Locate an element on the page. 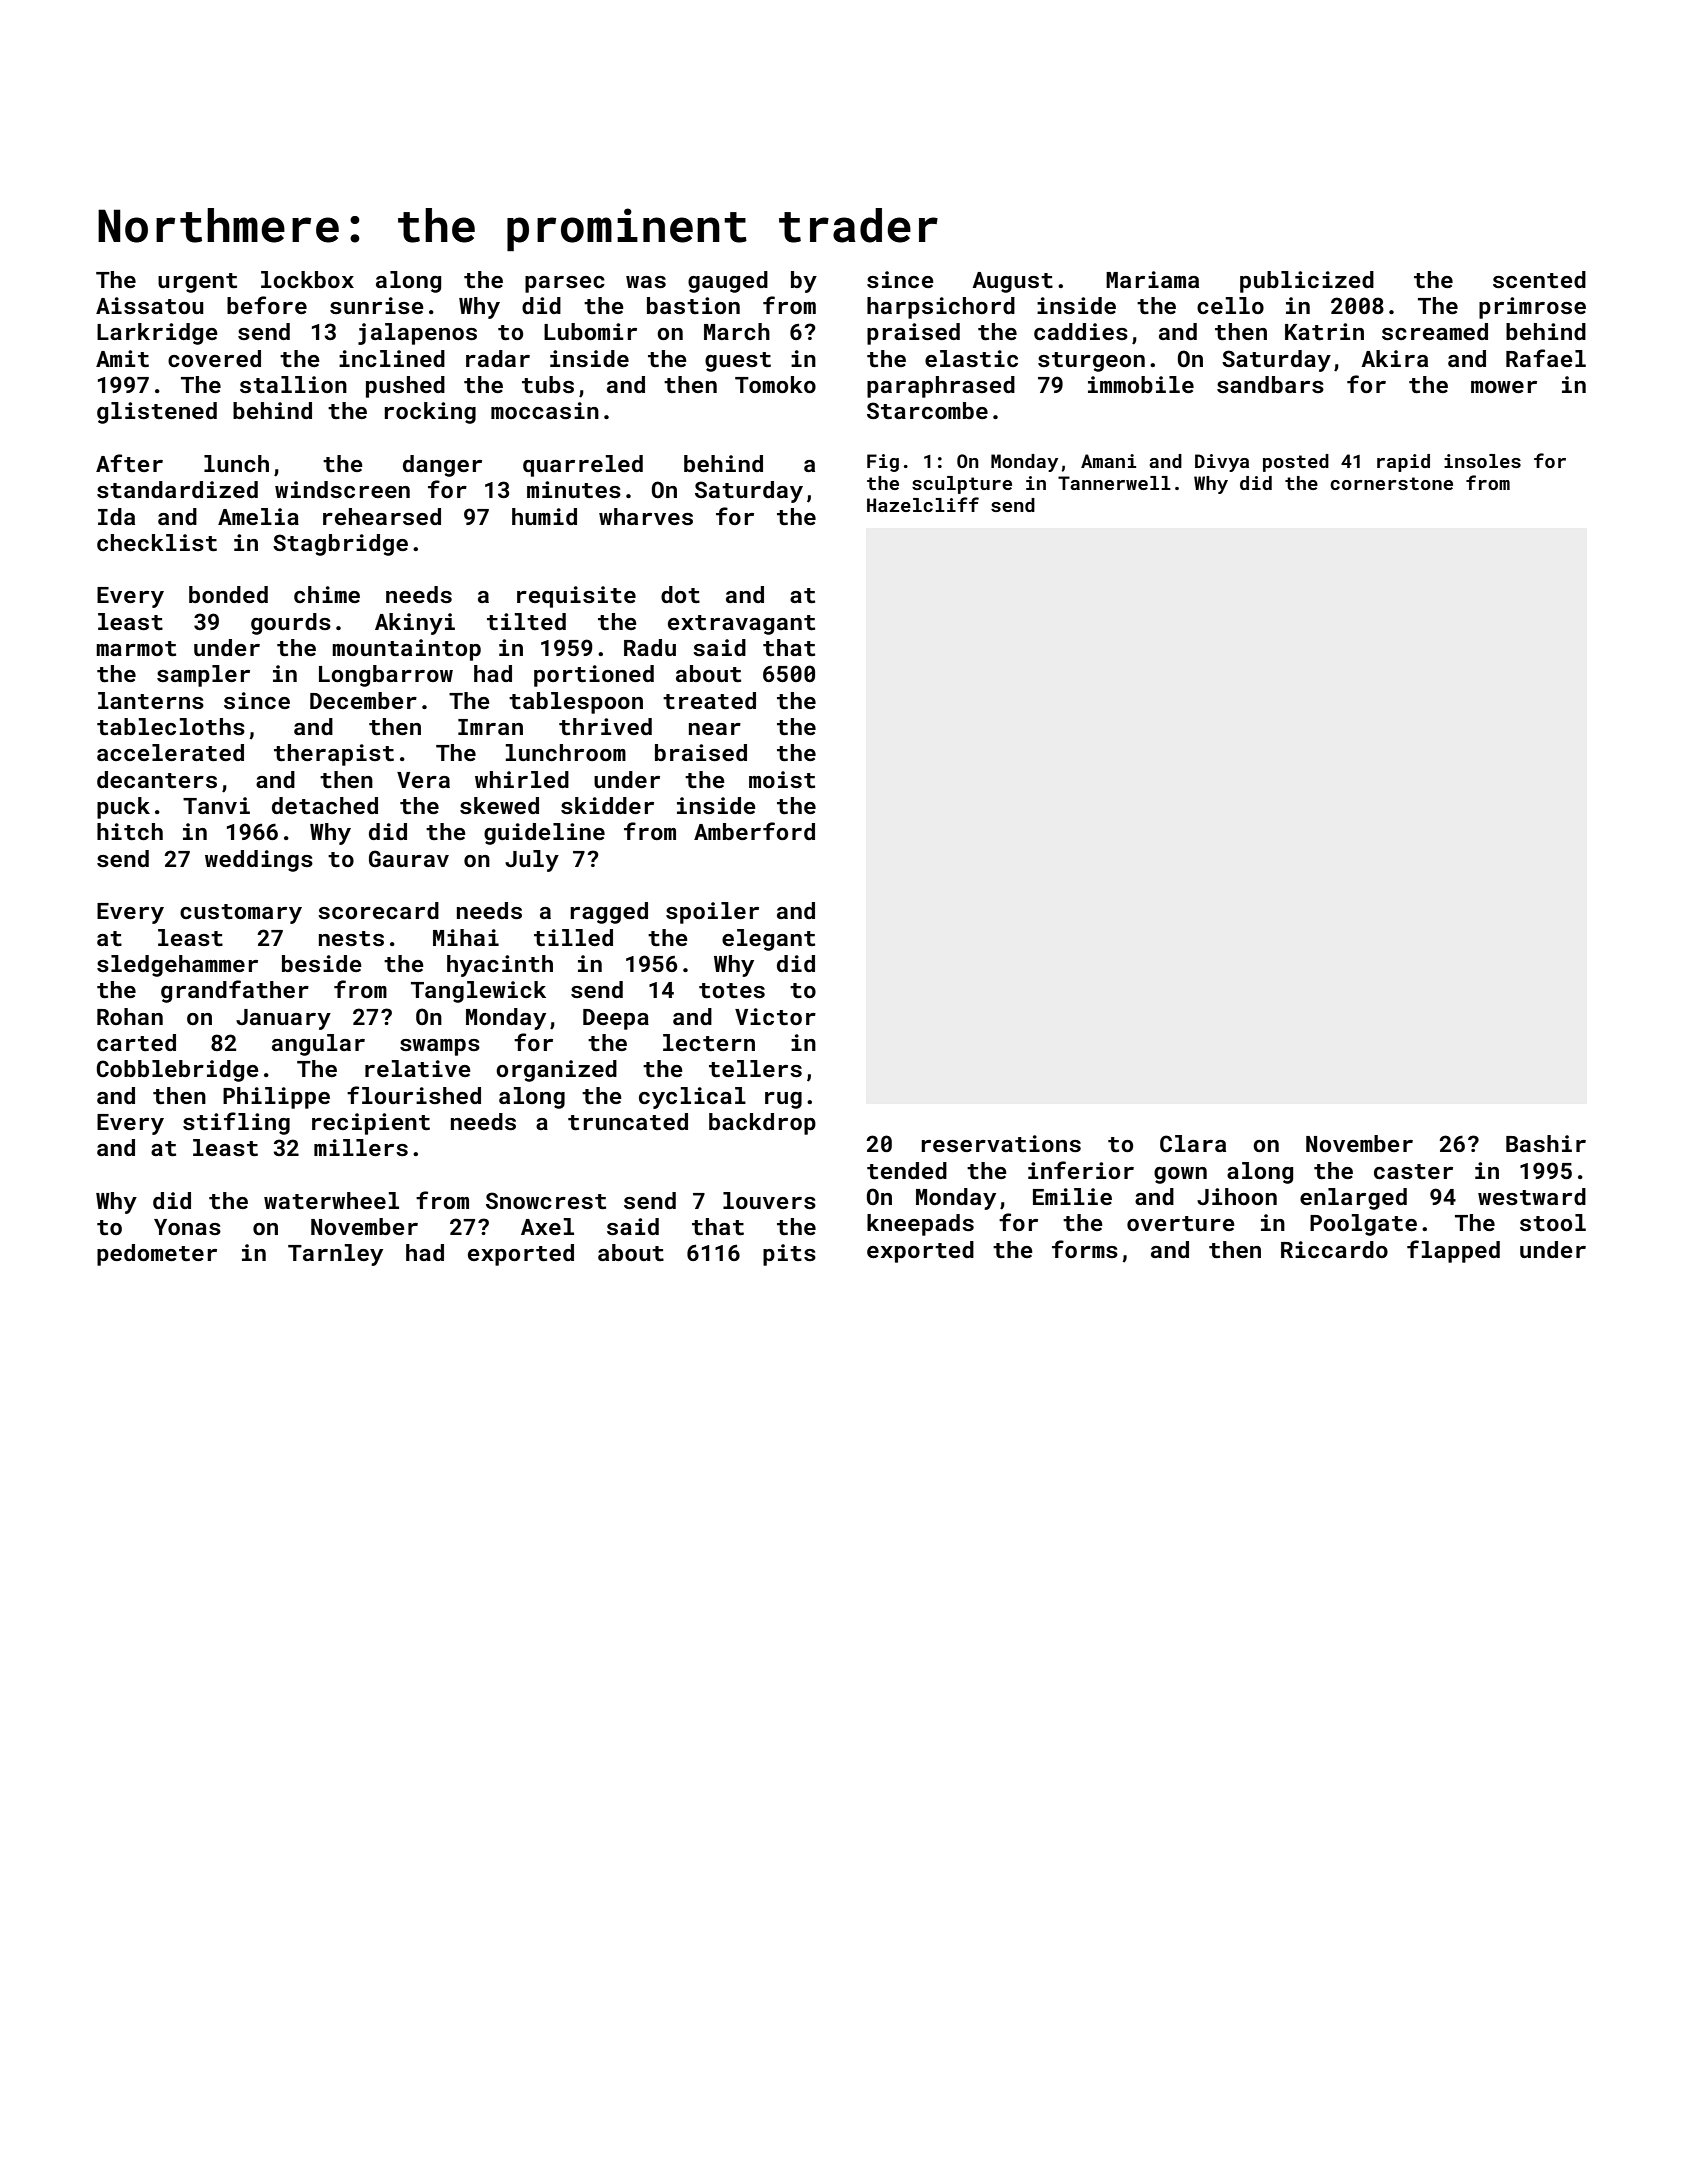  Amberford is located at coordinates (754, 831).
